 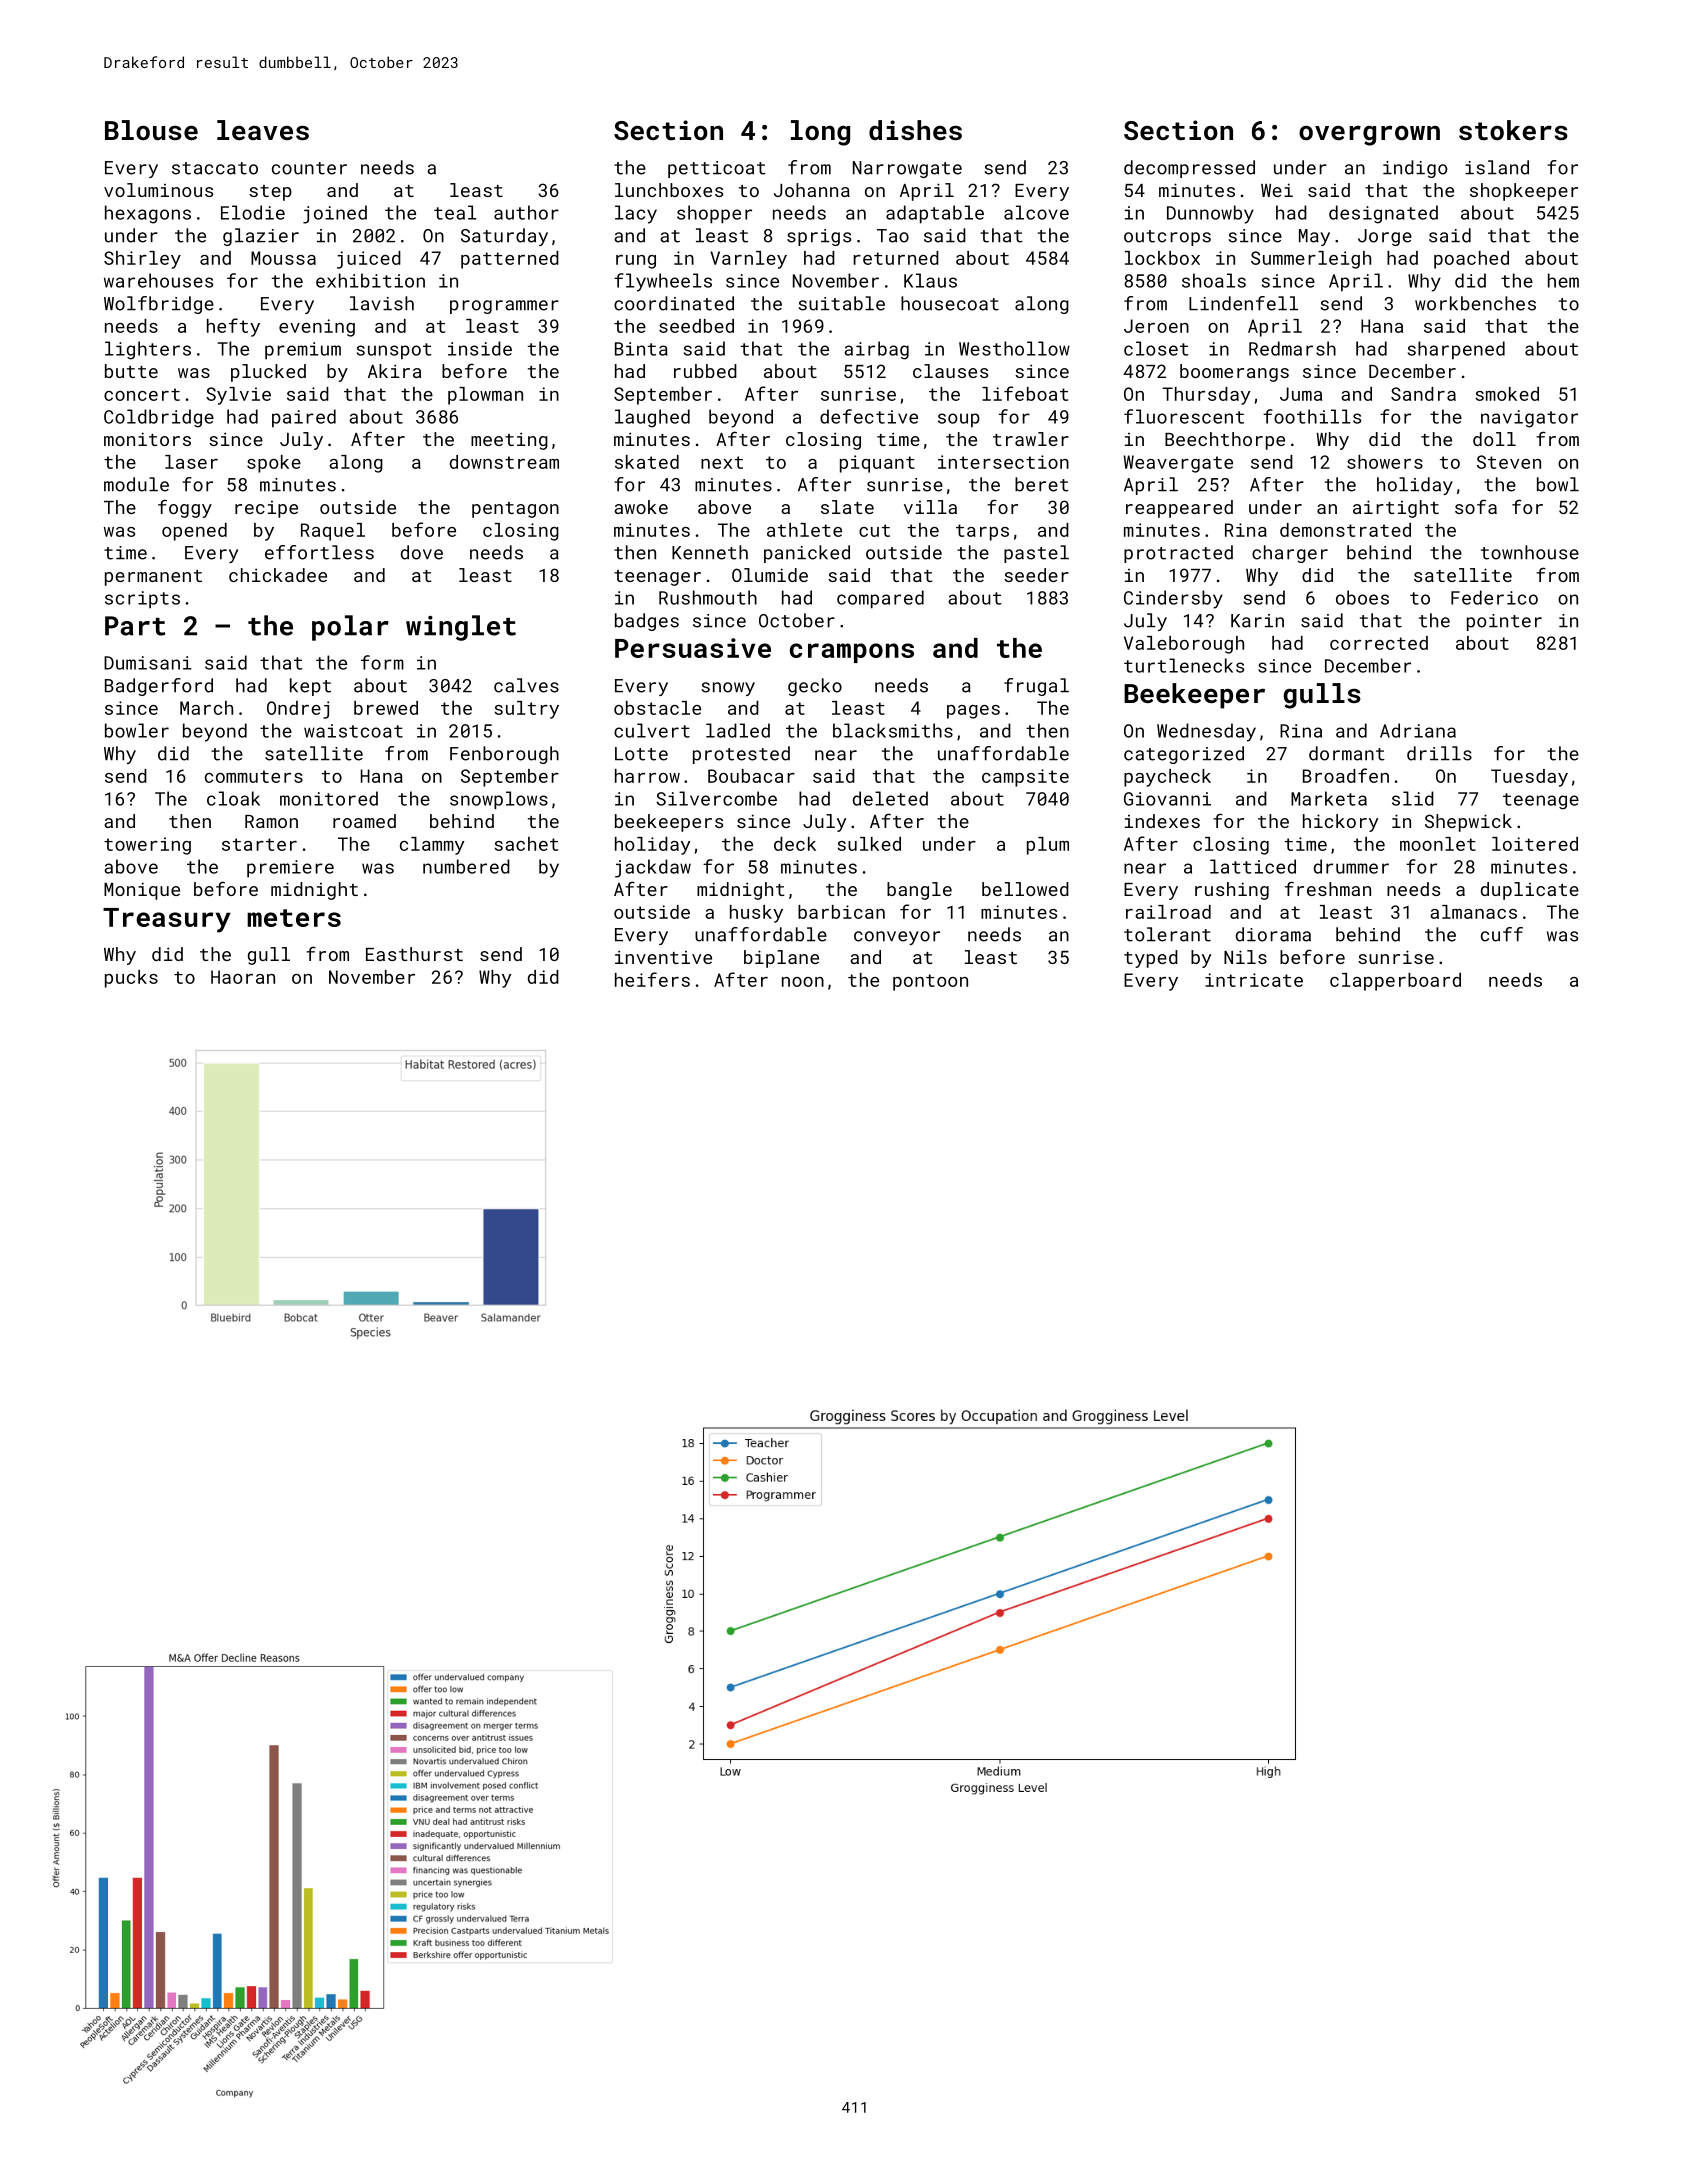 What do you see at coordinates (915, 130) in the page?
I see `dishes` at bounding box center [915, 130].
